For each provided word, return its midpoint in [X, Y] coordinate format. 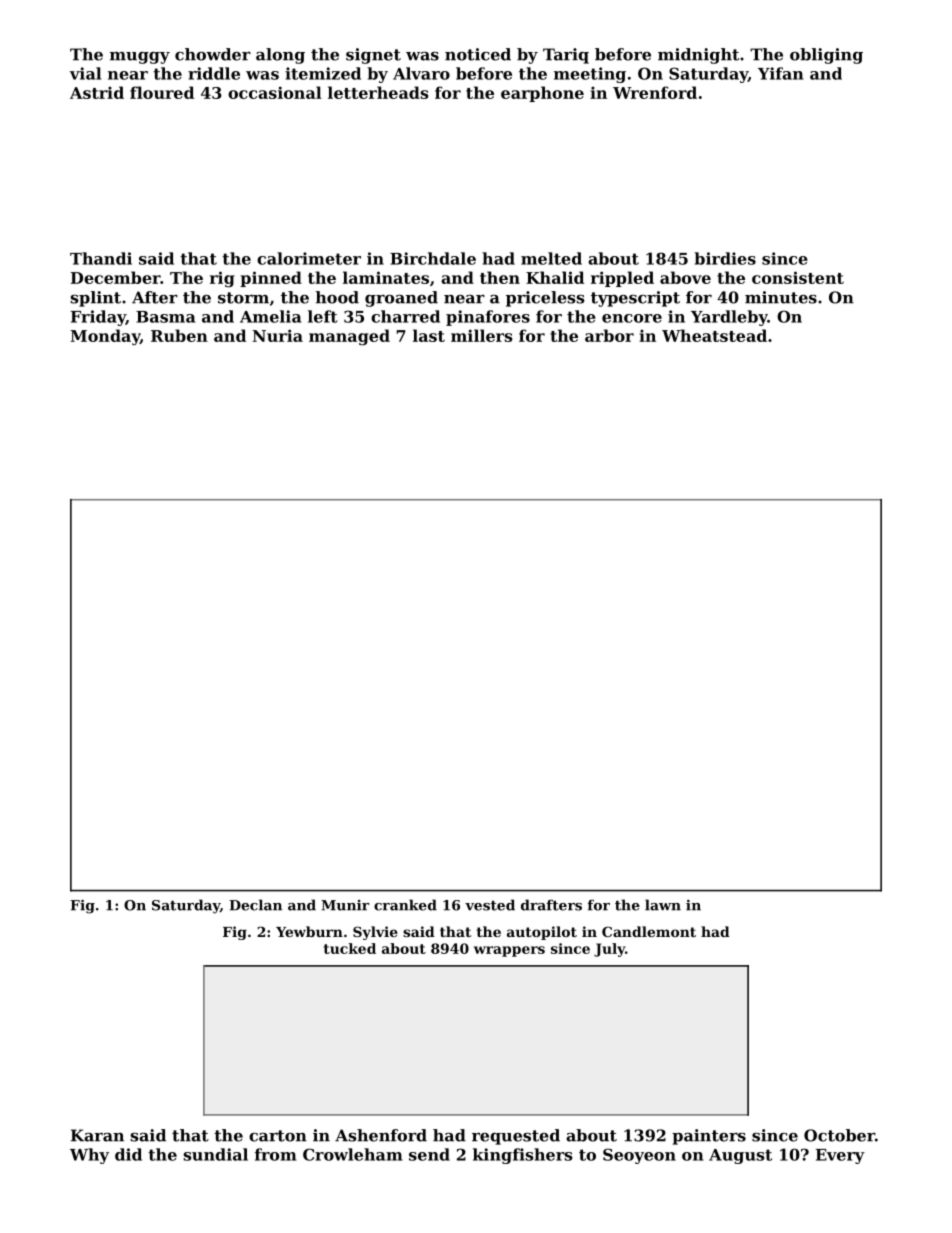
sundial [215, 1154]
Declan [255, 905]
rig [222, 279]
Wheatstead [714, 335]
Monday [105, 337]
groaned [401, 299]
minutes [781, 297]
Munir [345, 905]
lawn [663, 905]
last [429, 335]
